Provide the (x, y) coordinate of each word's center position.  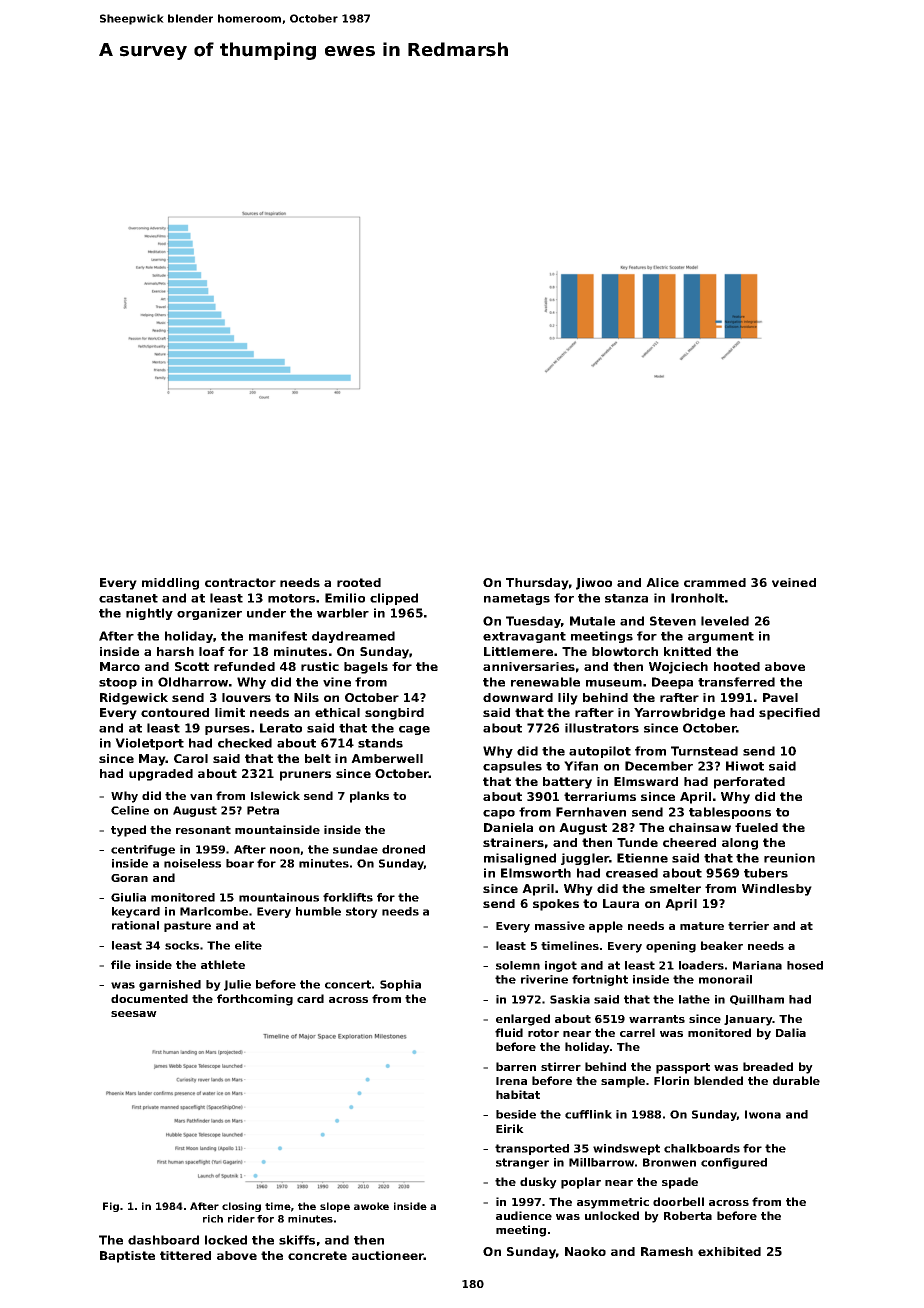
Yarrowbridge (679, 714)
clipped (394, 599)
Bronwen (669, 1162)
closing (241, 1207)
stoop (118, 683)
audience (524, 1215)
